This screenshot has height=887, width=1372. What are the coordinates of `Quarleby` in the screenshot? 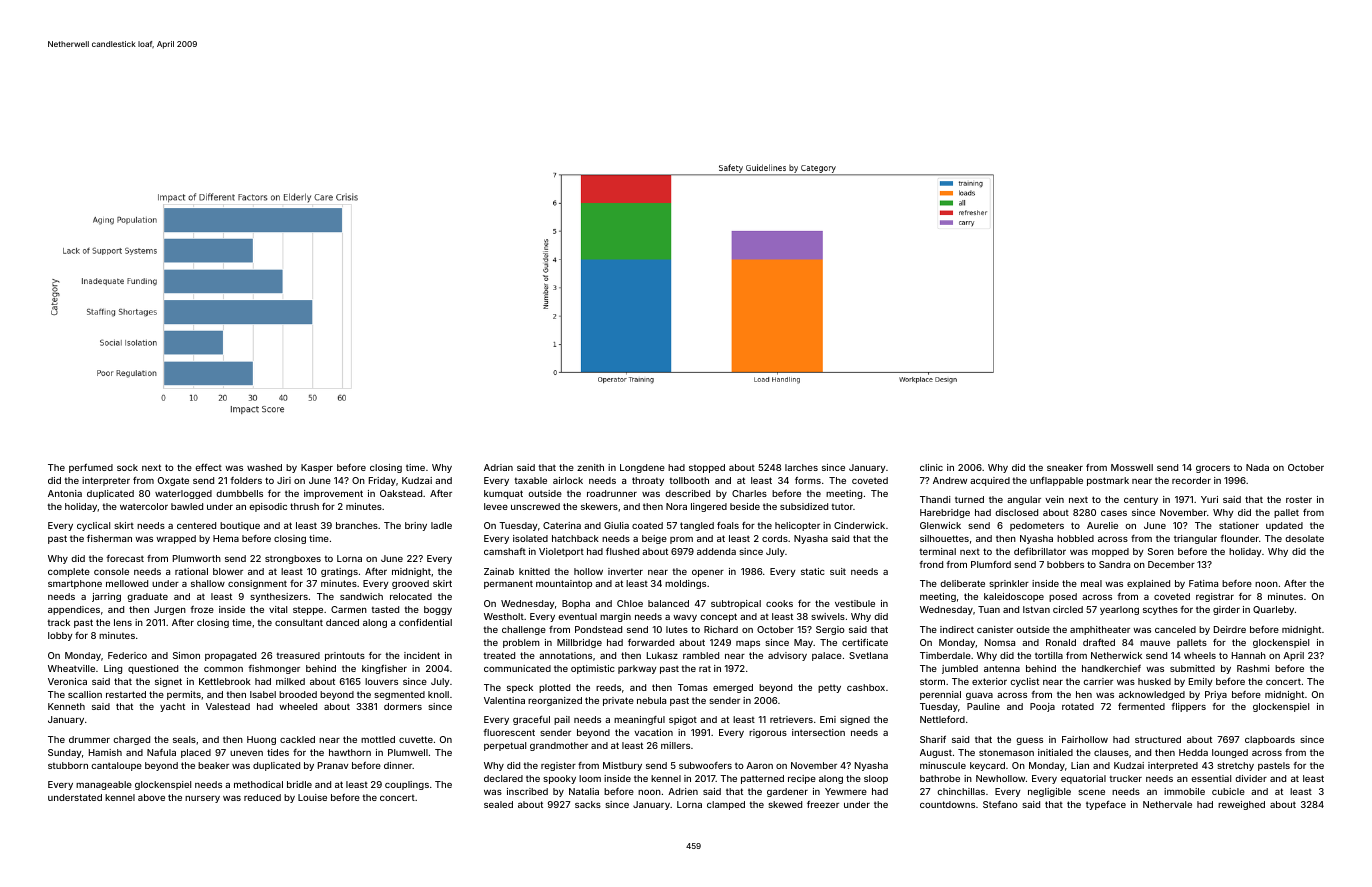 It's located at (1273, 610).
